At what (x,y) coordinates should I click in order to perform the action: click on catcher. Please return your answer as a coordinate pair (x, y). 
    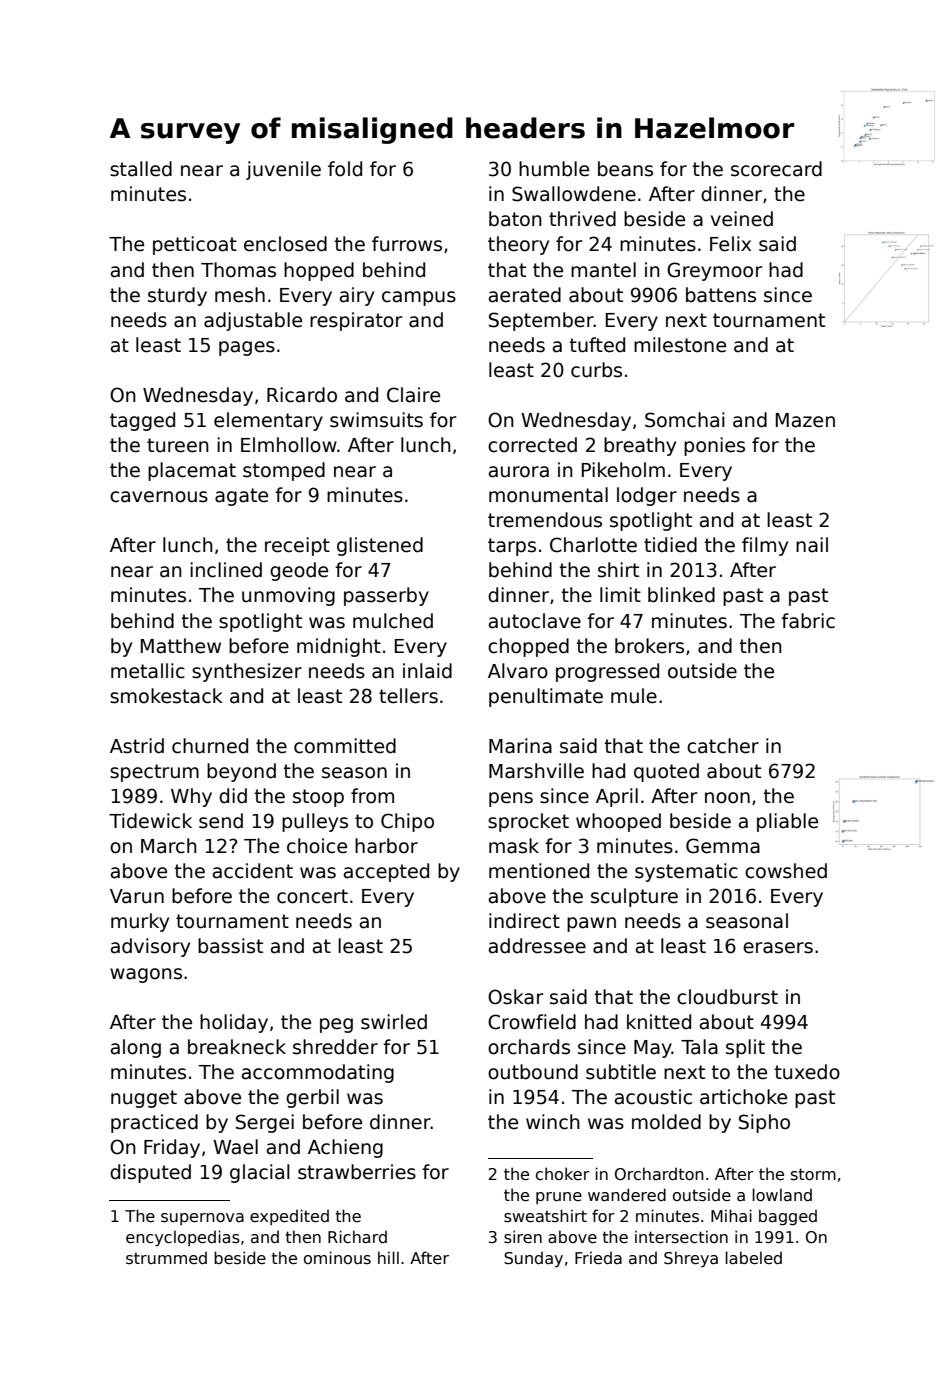
    Looking at the image, I should click on (723, 746).
